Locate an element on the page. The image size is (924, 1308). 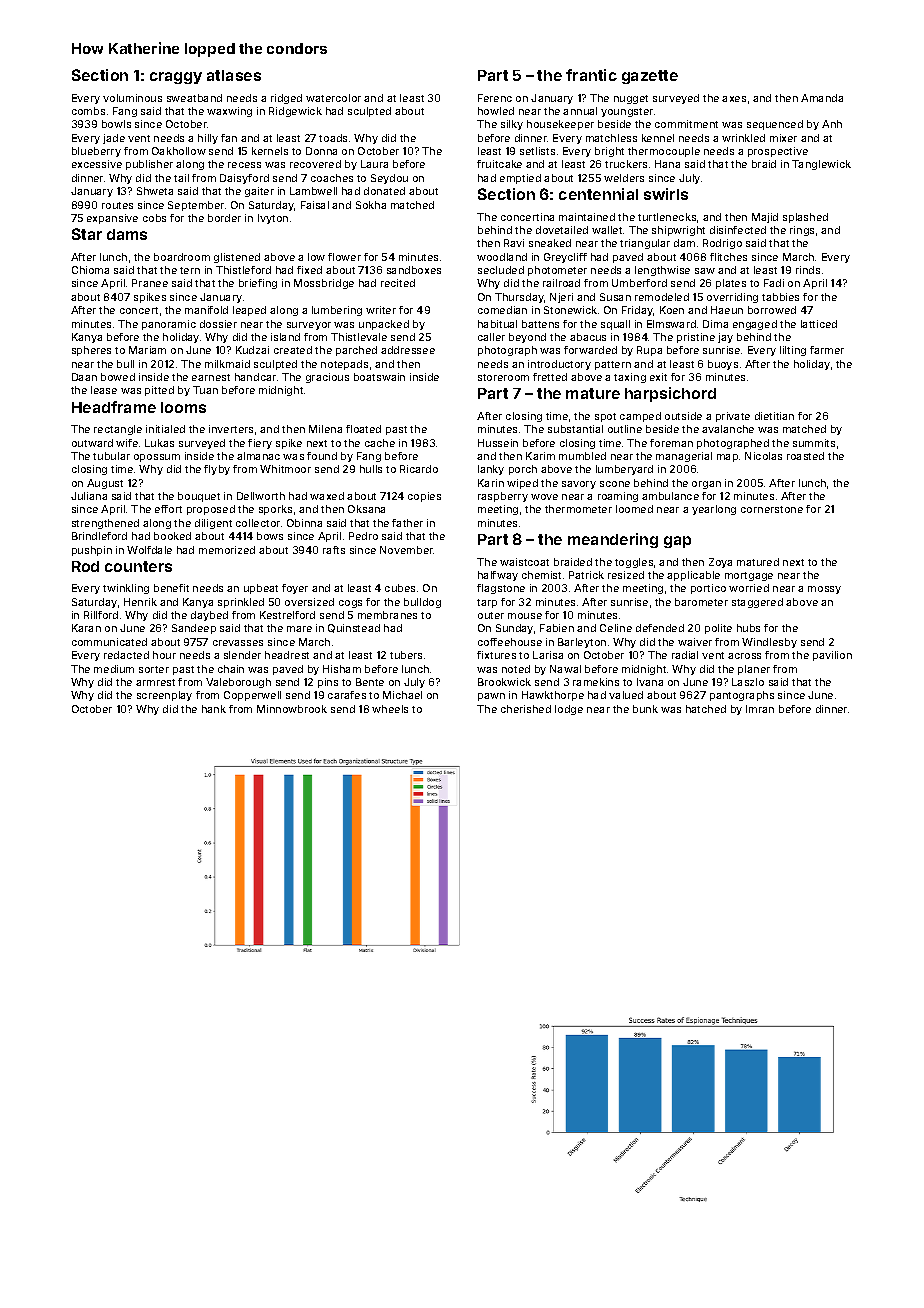
kennel is located at coordinates (658, 138).
